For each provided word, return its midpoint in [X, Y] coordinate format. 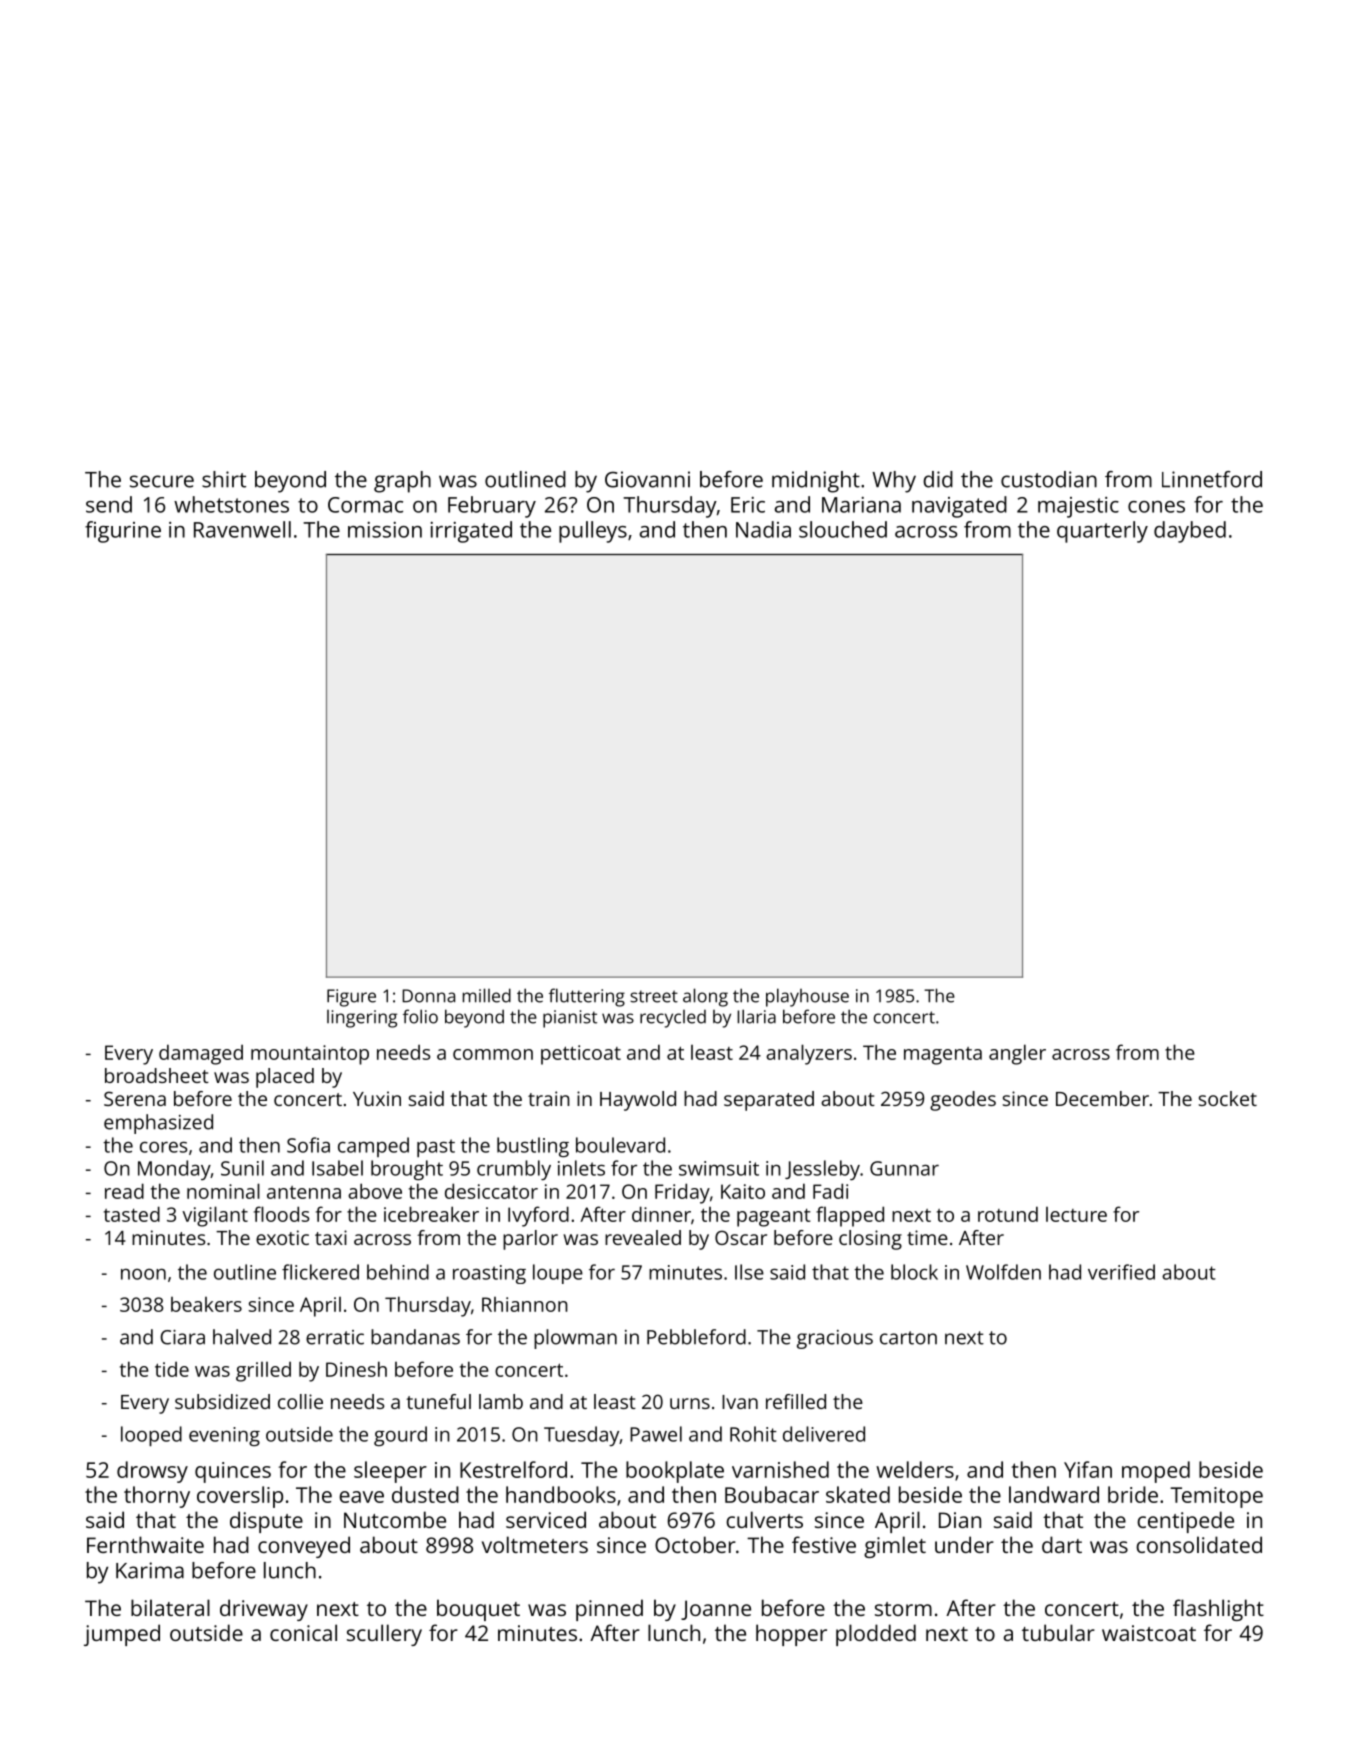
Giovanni [647, 479]
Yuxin [377, 1098]
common [493, 1054]
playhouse [807, 997]
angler [1017, 1054]
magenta [943, 1056]
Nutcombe [395, 1519]
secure [162, 481]
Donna [428, 996]
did [938, 479]
